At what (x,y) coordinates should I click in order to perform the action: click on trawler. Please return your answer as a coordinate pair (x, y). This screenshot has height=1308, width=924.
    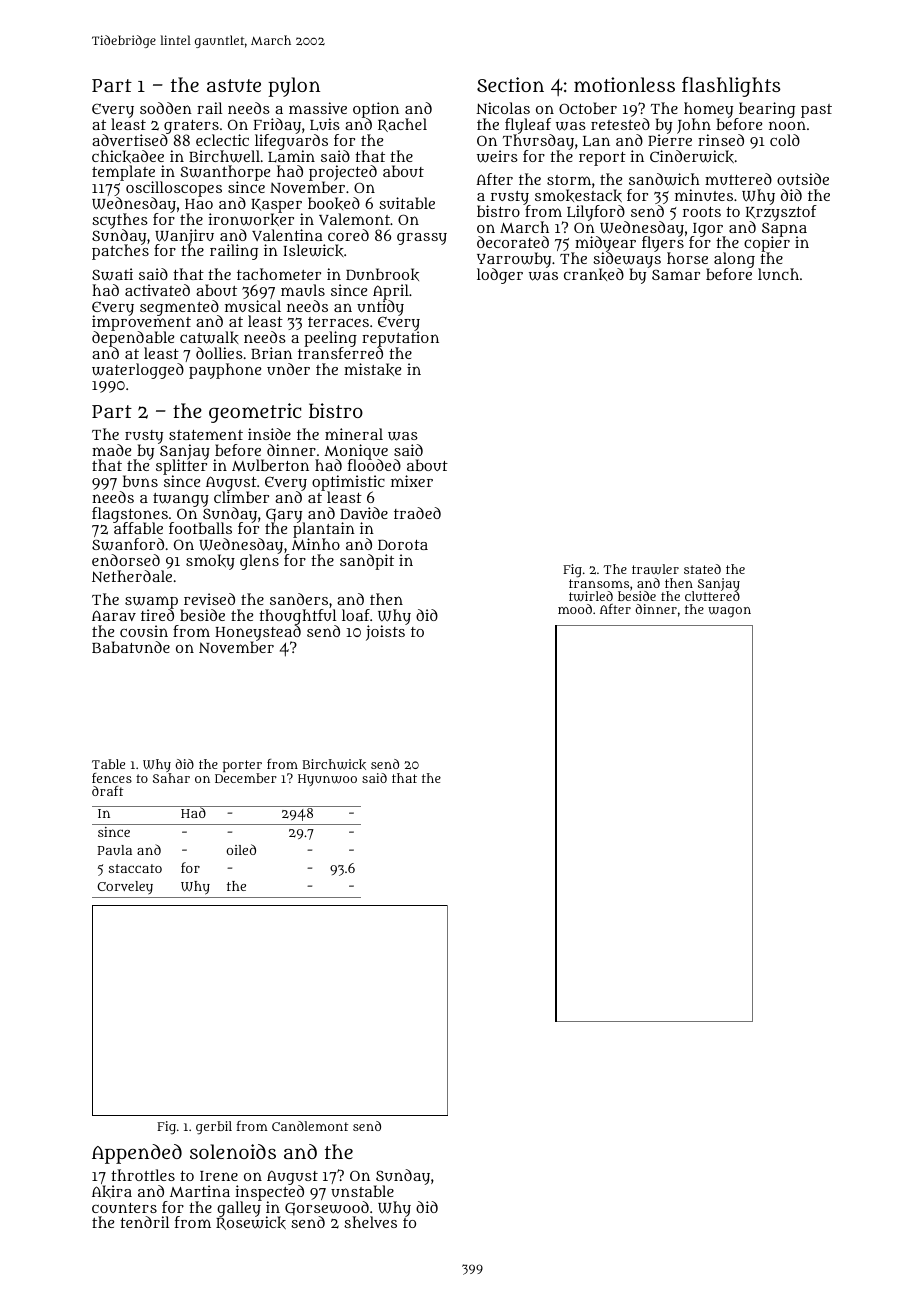
    Looking at the image, I should click on (655, 569).
